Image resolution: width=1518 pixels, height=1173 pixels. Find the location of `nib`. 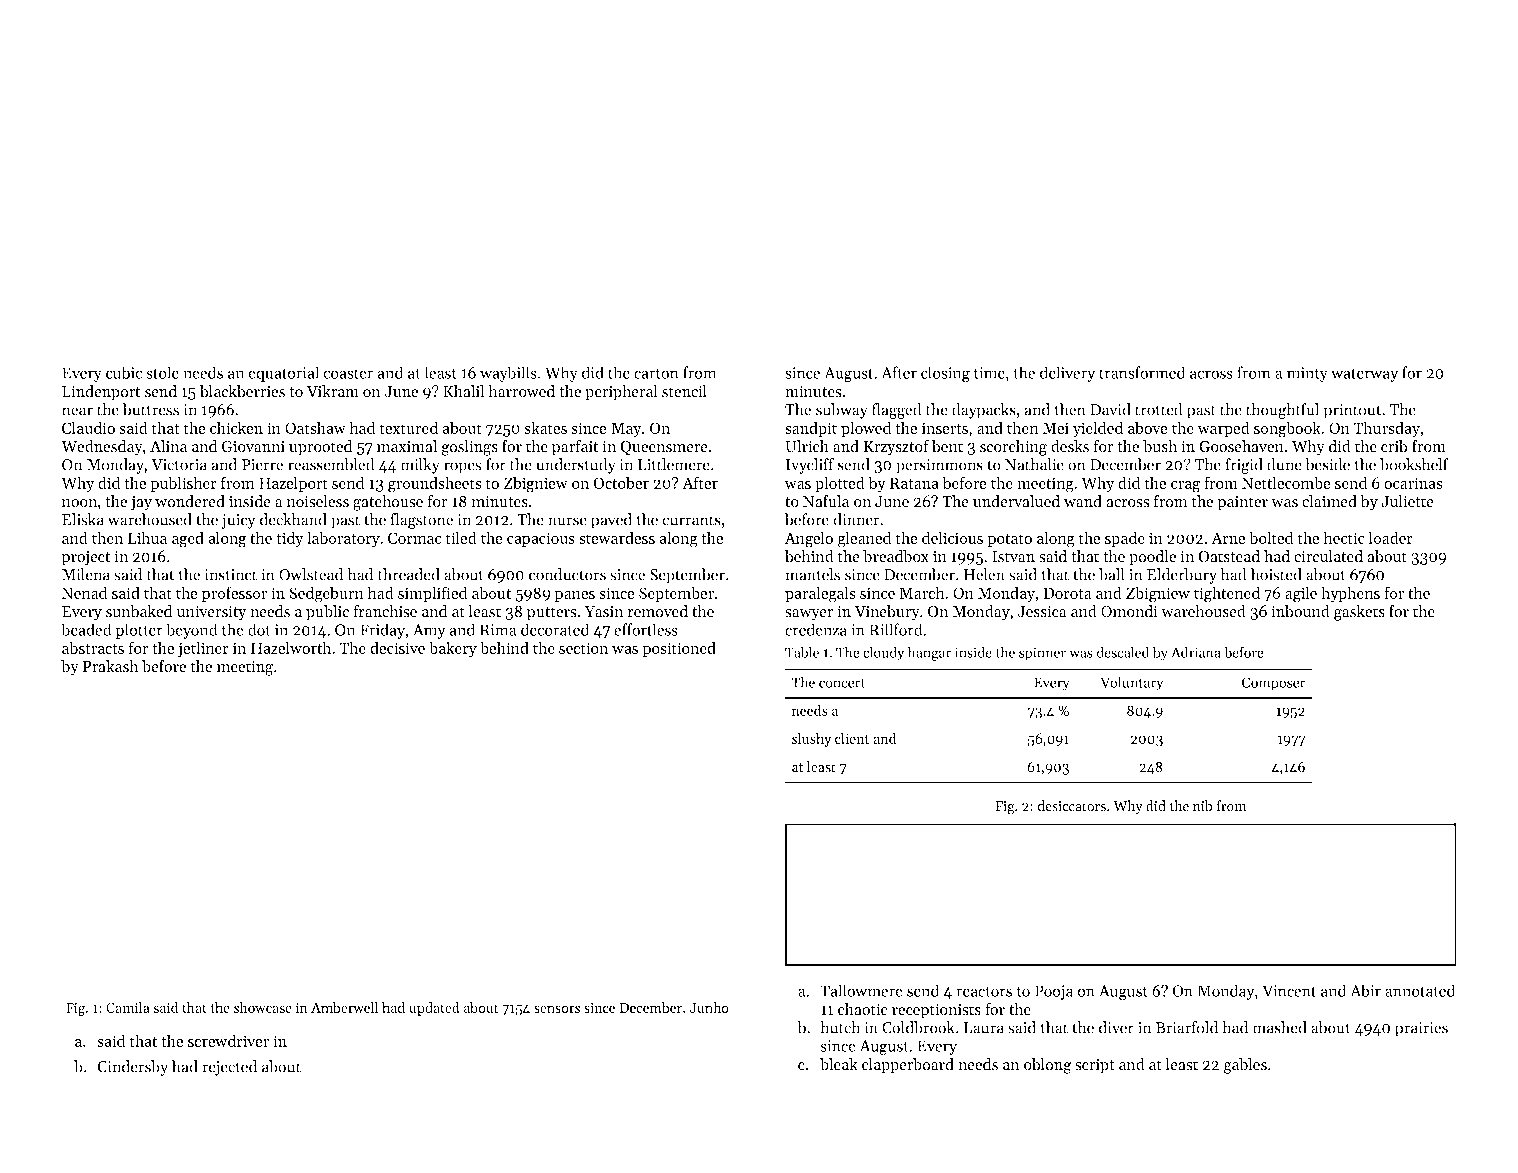

nib is located at coordinates (1203, 806).
